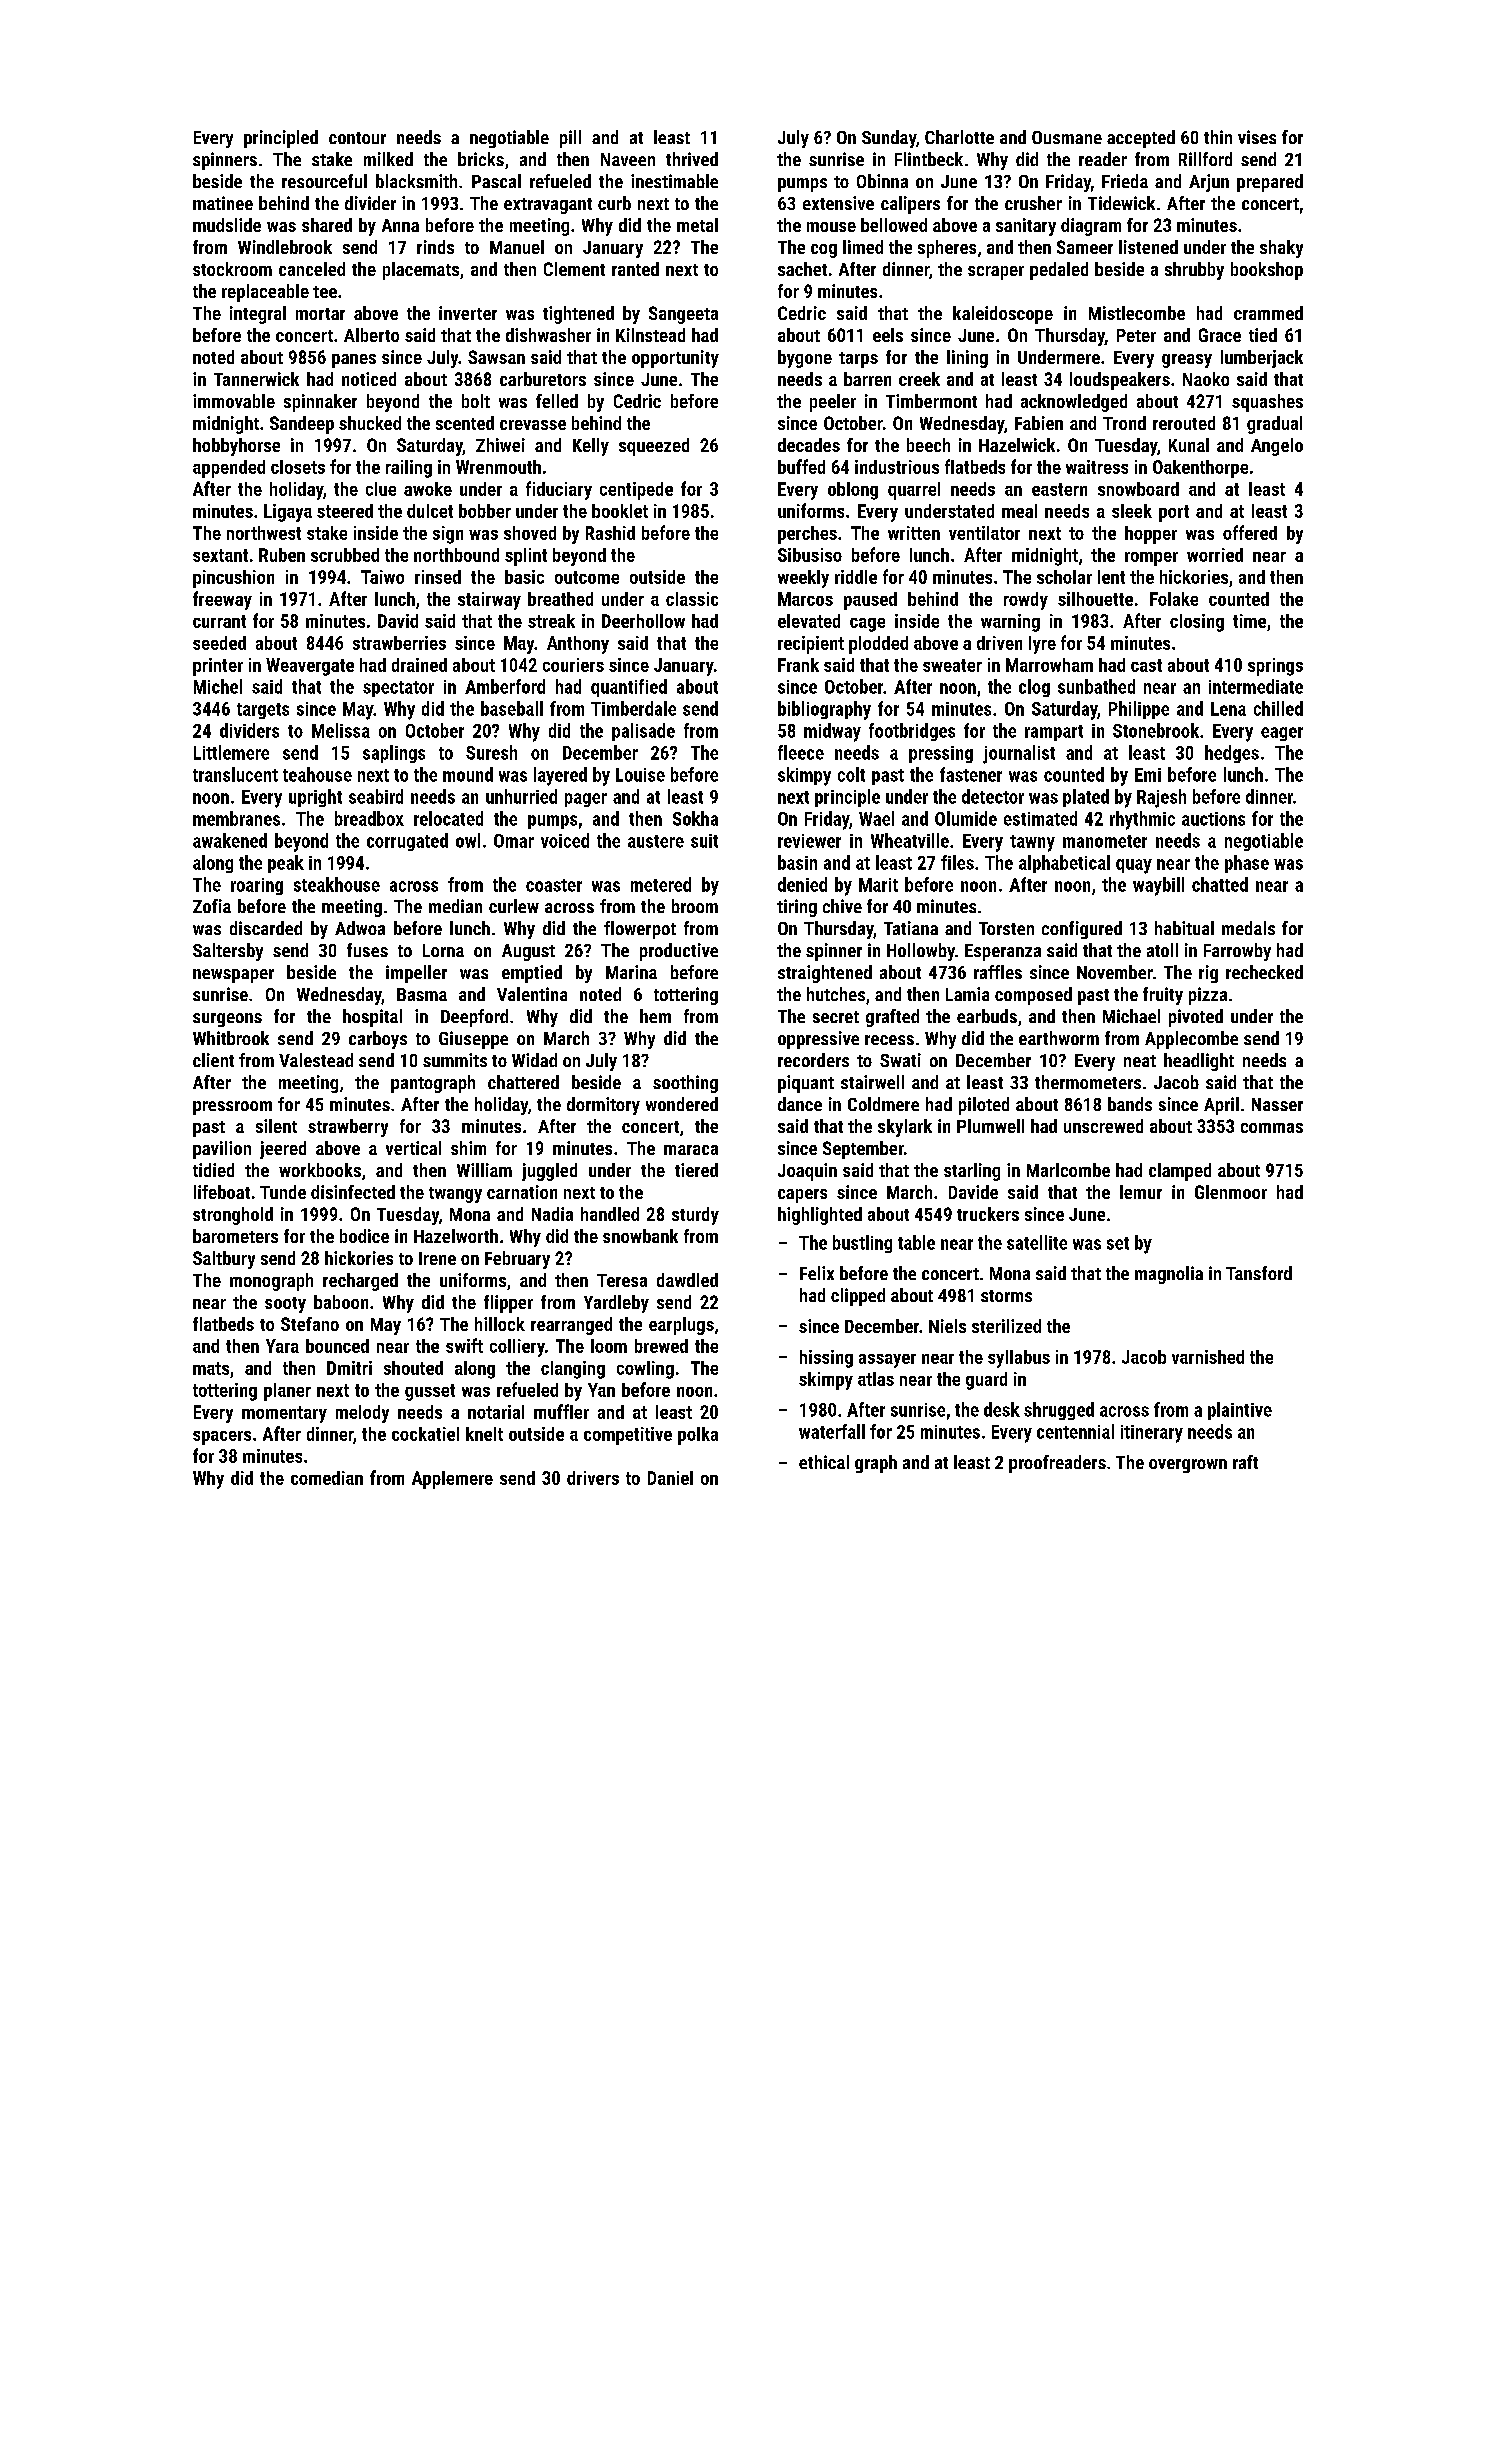 This screenshot has width=1496, height=2464. Describe the element at coordinates (1095, 599) in the screenshot. I see `silhouette` at that location.
